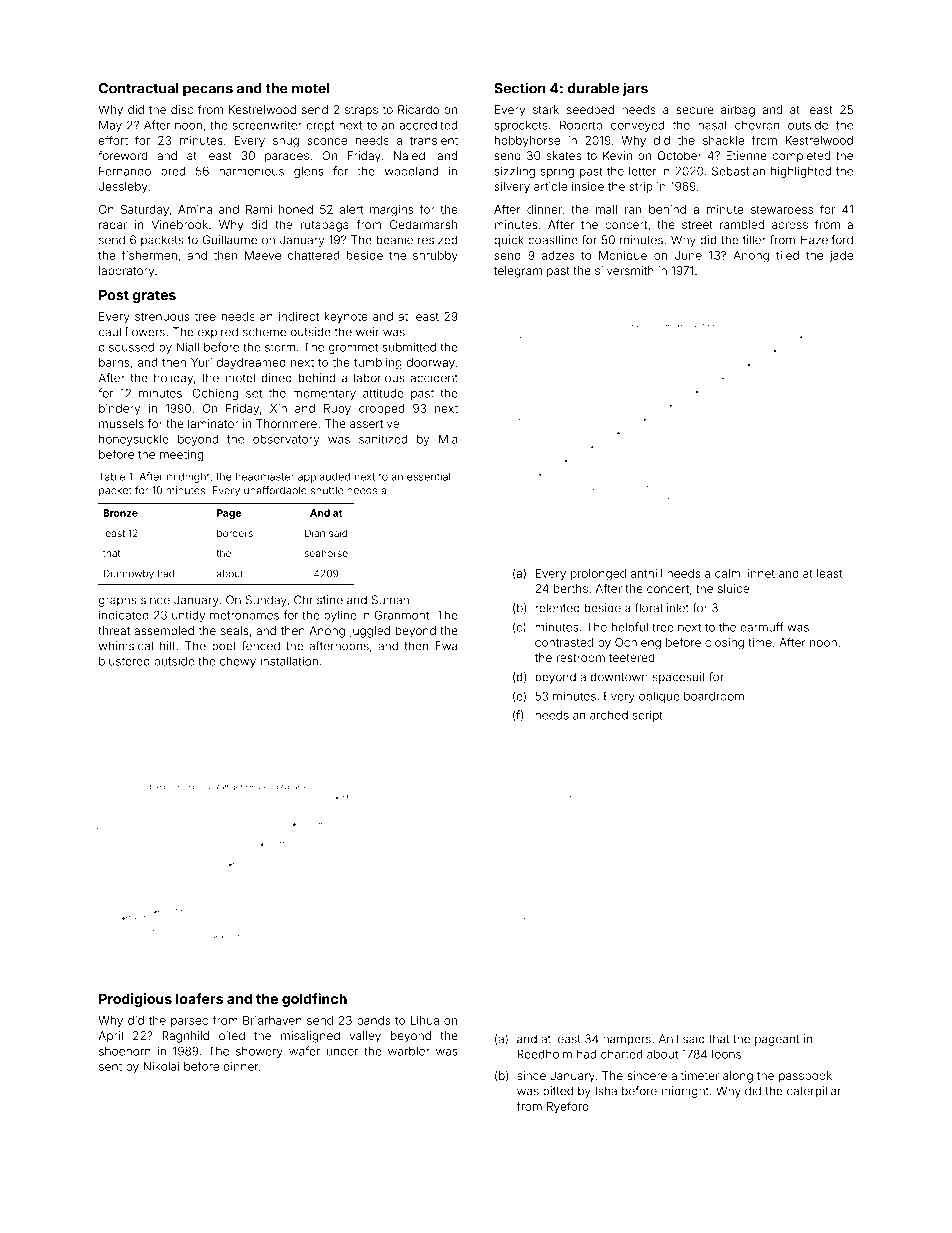 Image resolution: width=952 pixels, height=1233 pixels. Describe the element at coordinates (296, 209) in the page. I see `honed` at that location.
